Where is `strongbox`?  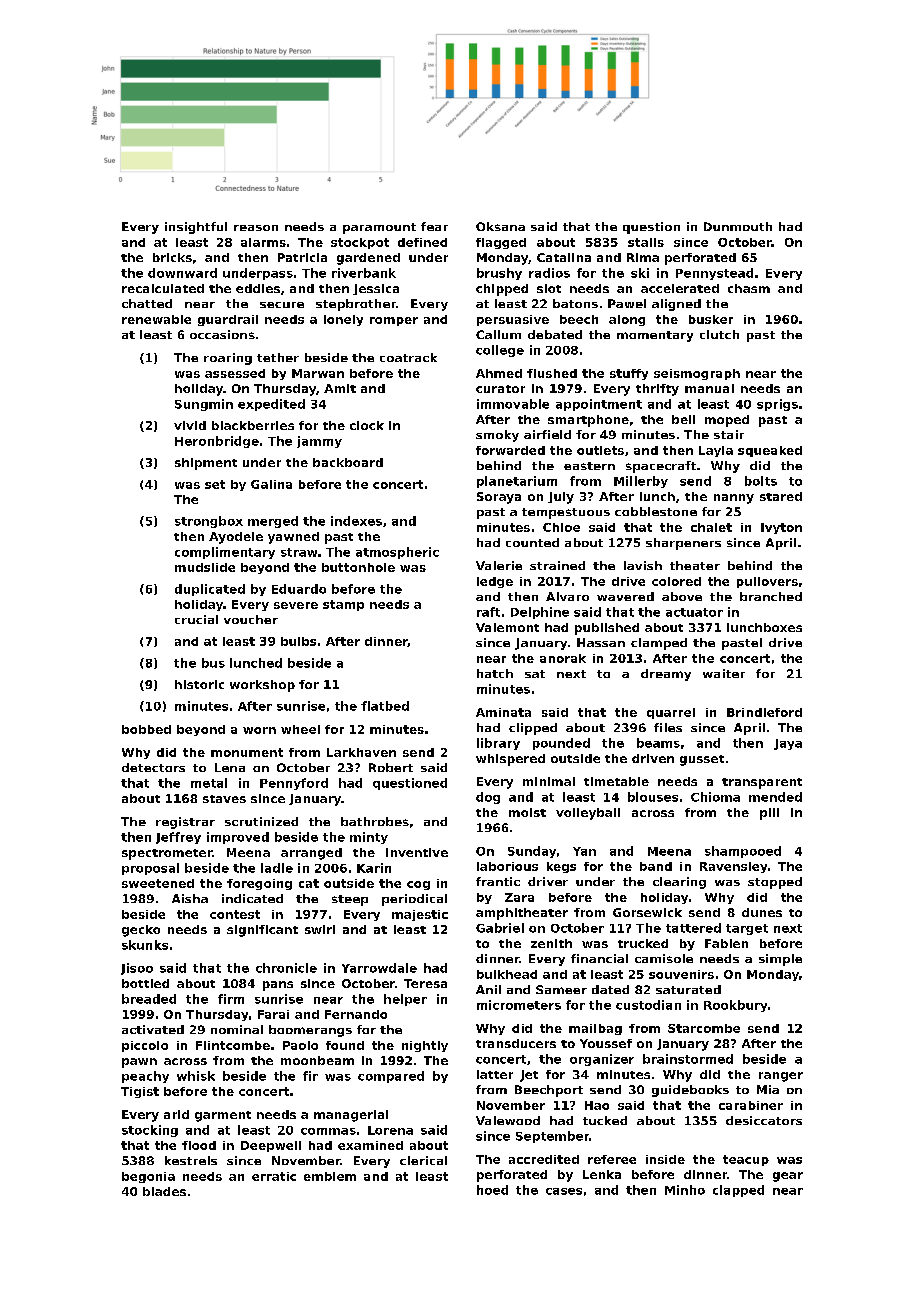
strongbox is located at coordinates (209, 522).
